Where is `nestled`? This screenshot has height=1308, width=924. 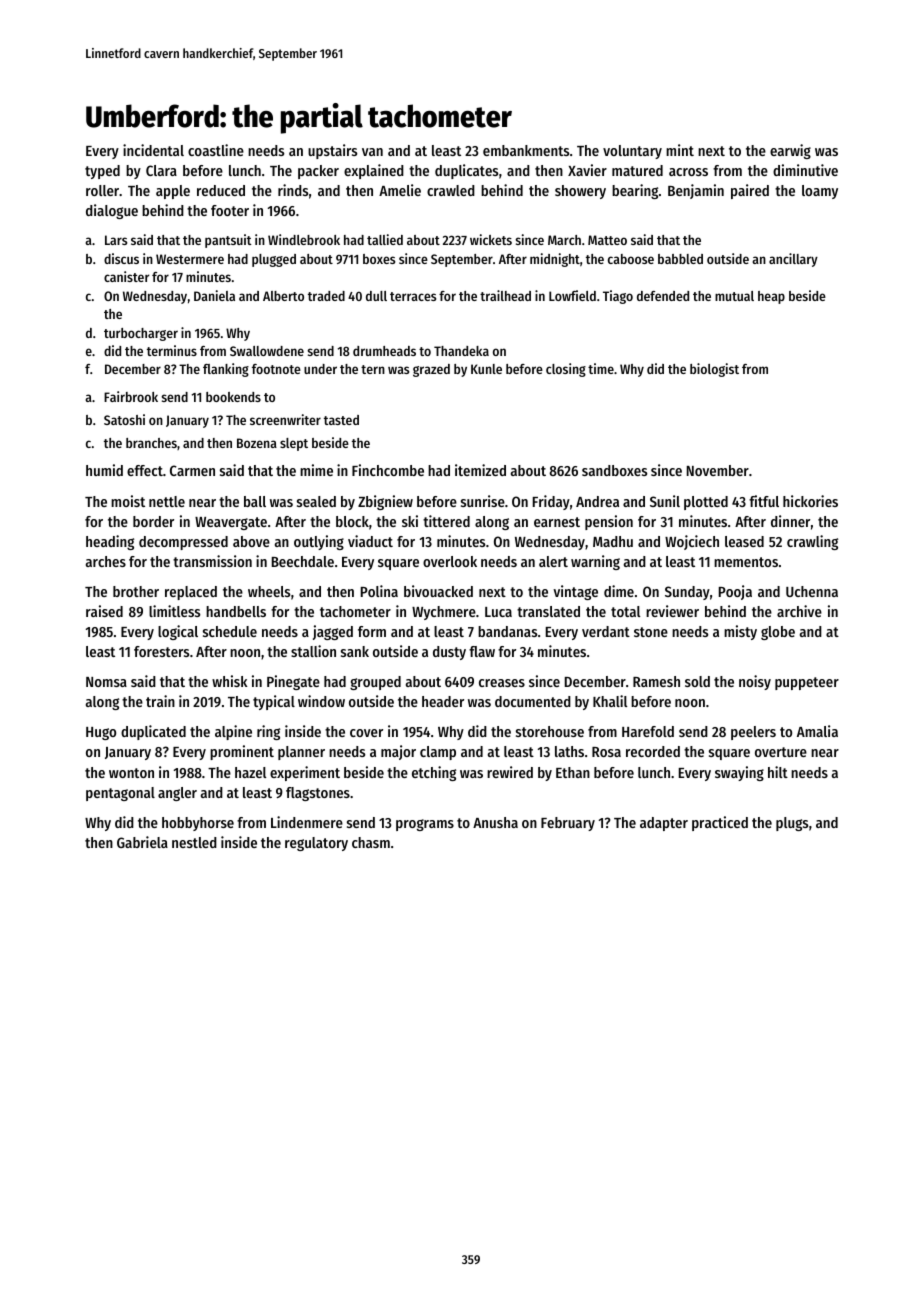 nestled is located at coordinates (194, 842).
